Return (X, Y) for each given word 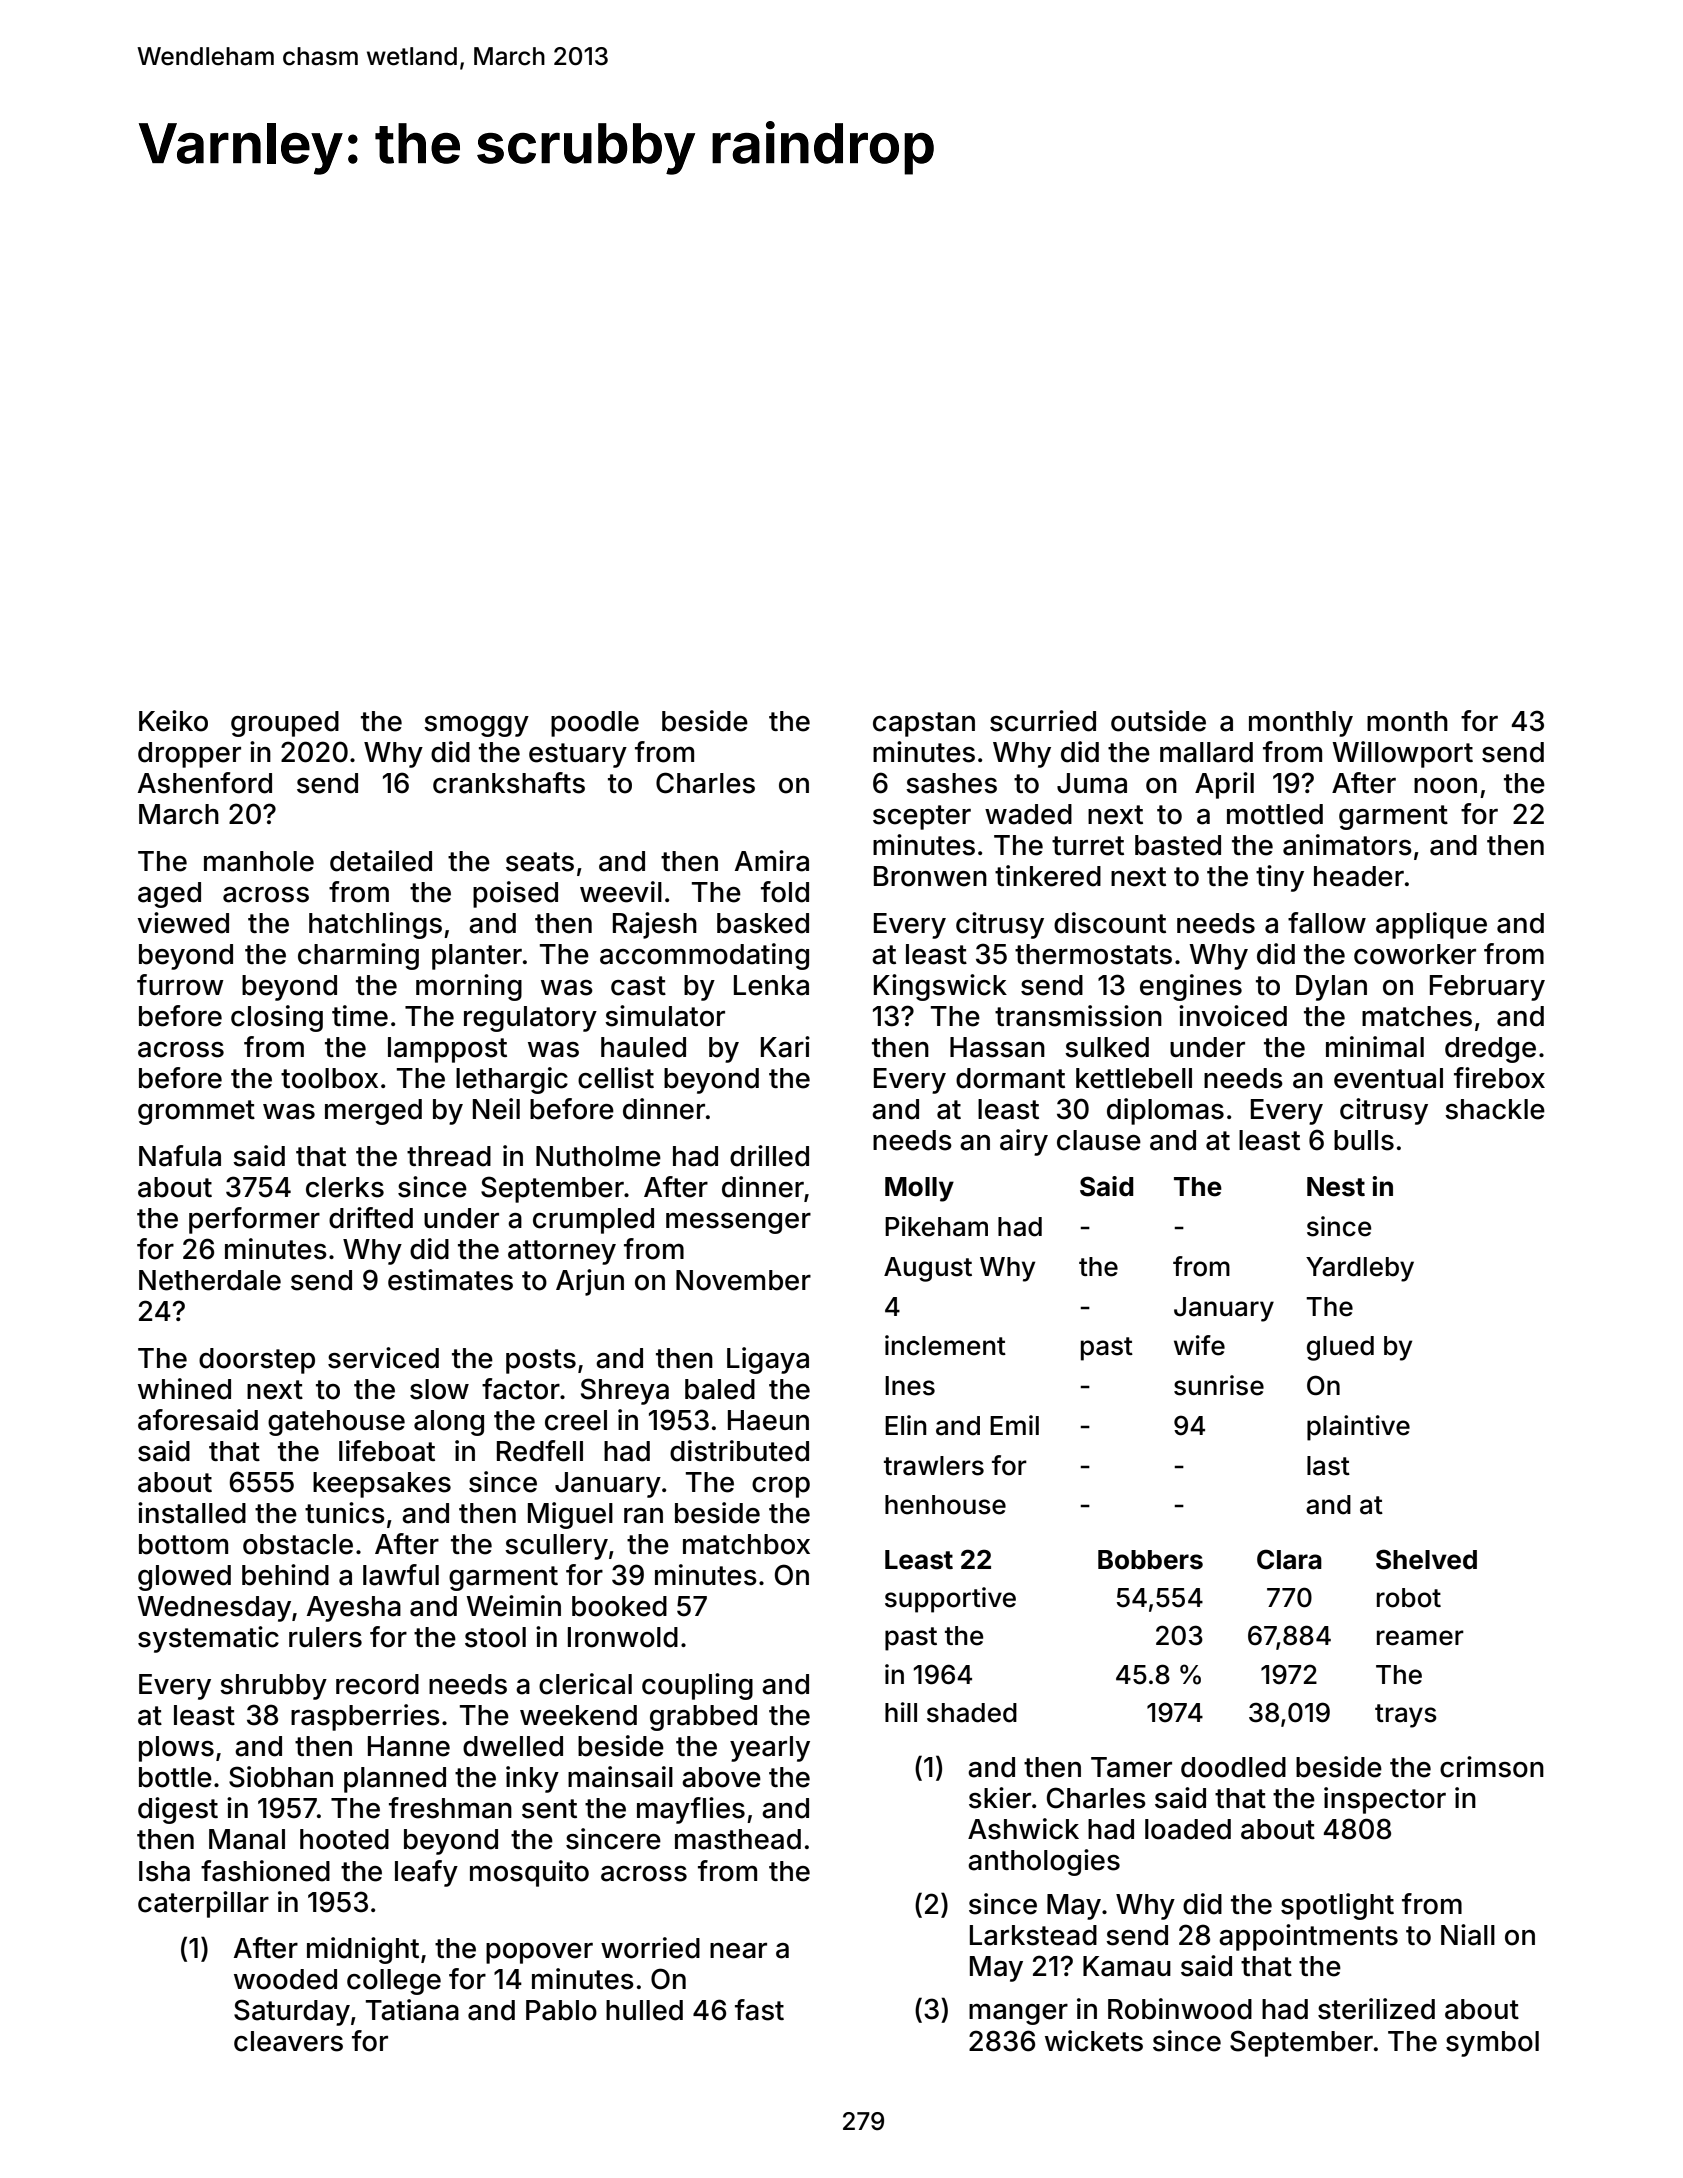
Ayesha (354, 1609)
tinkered (1048, 876)
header (1359, 876)
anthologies (1044, 1862)
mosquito (529, 1873)
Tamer (1131, 1767)
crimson (1492, 1767)
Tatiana (412, 2010)
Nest (1336, 1187)
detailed (381, 861)
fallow (1327, 923)
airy (1024, 1142)
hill (901, 1712)
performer (254, 1220)
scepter (922, 817)
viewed (183, 923)
